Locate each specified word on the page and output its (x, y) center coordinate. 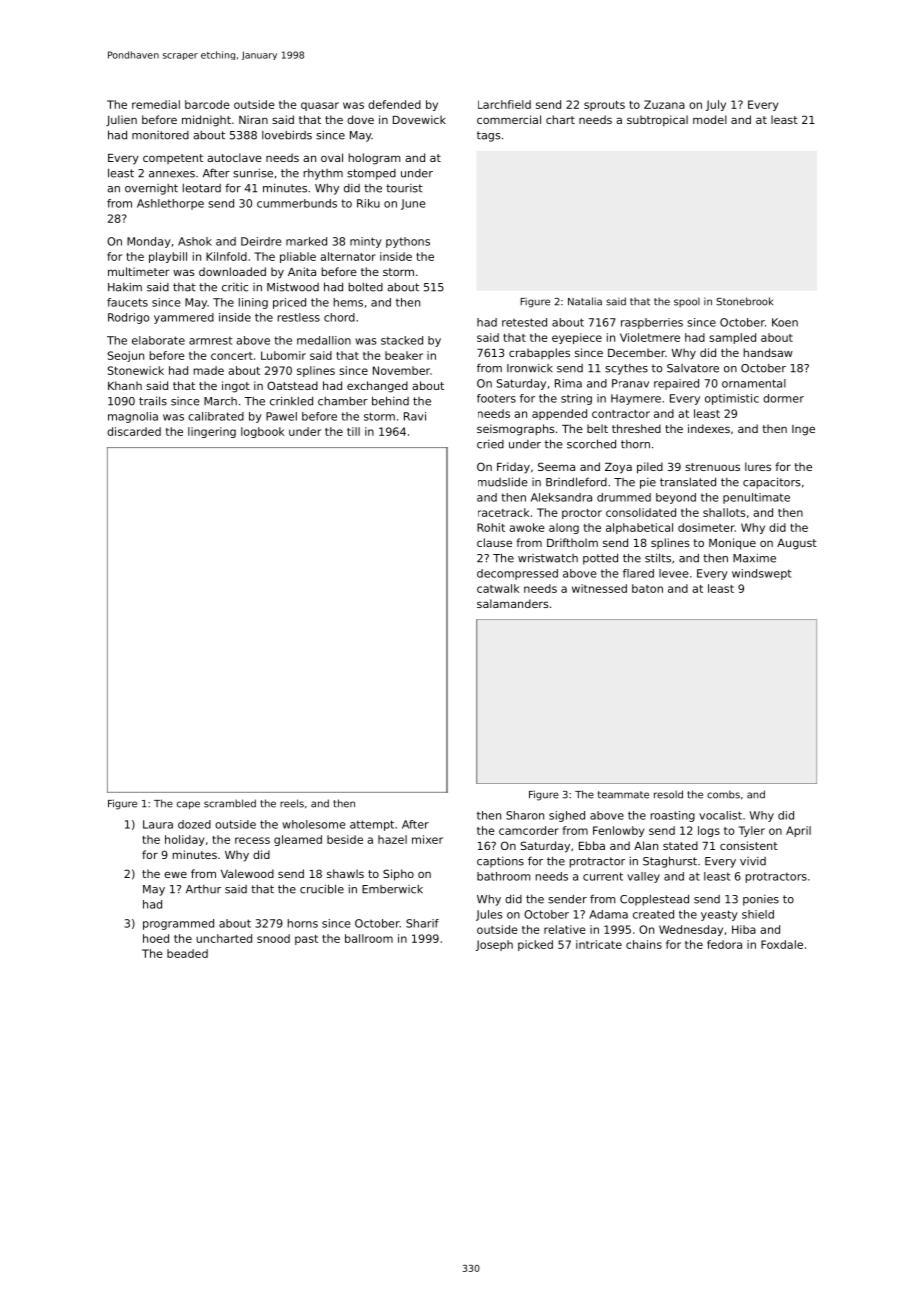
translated (688, 482)
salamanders (512, 603)
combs (723, 794)
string (576, 399)
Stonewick (136, 370)
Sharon (525, 815)
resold (668, 794)
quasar (320, 106)
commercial (509, 119)
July (716, 105)
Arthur (203, 889)
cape (188, 805)
